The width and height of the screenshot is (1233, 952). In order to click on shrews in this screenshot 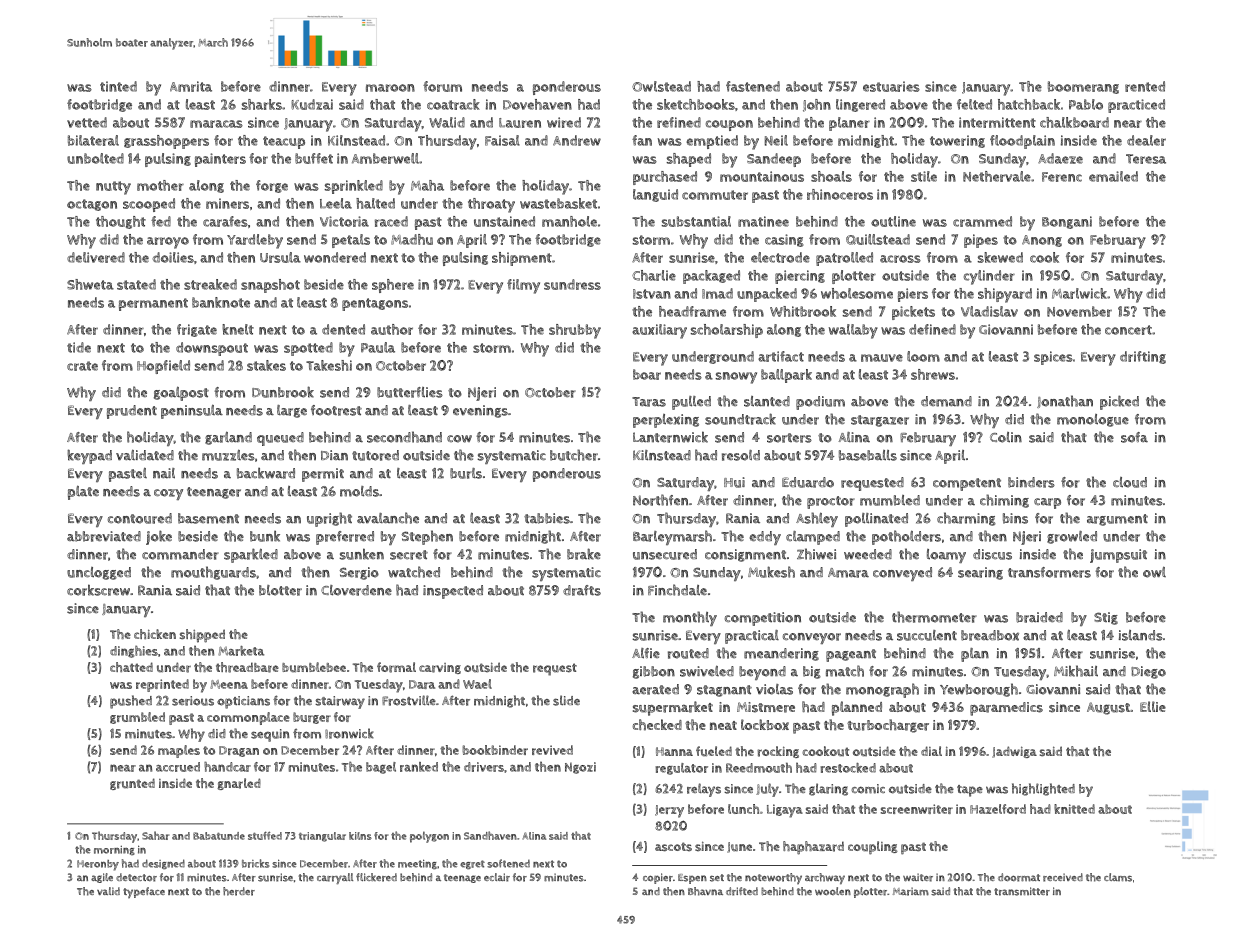, I will do `click(933, 374)`.
